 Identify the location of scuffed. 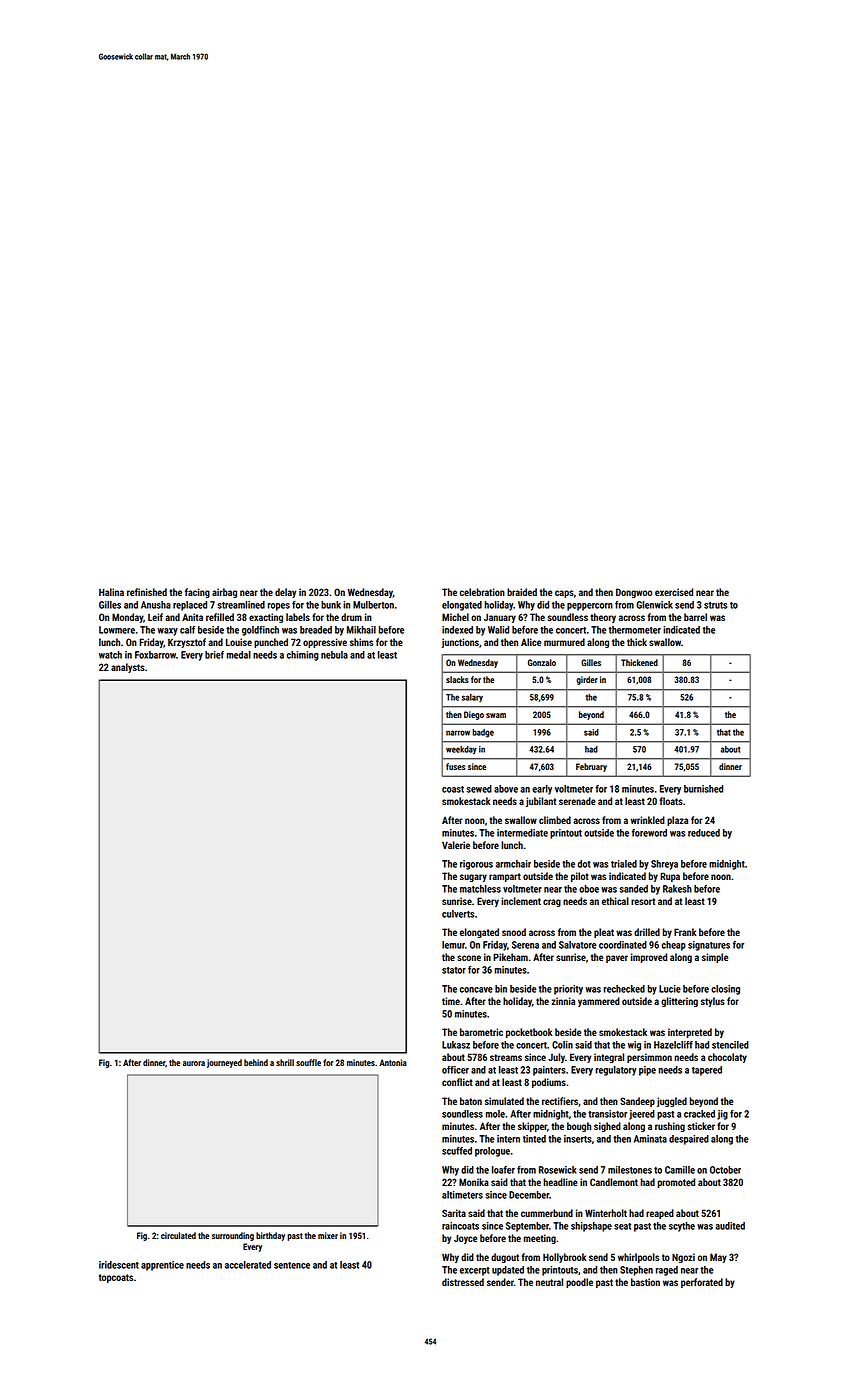
(457, 1151).
